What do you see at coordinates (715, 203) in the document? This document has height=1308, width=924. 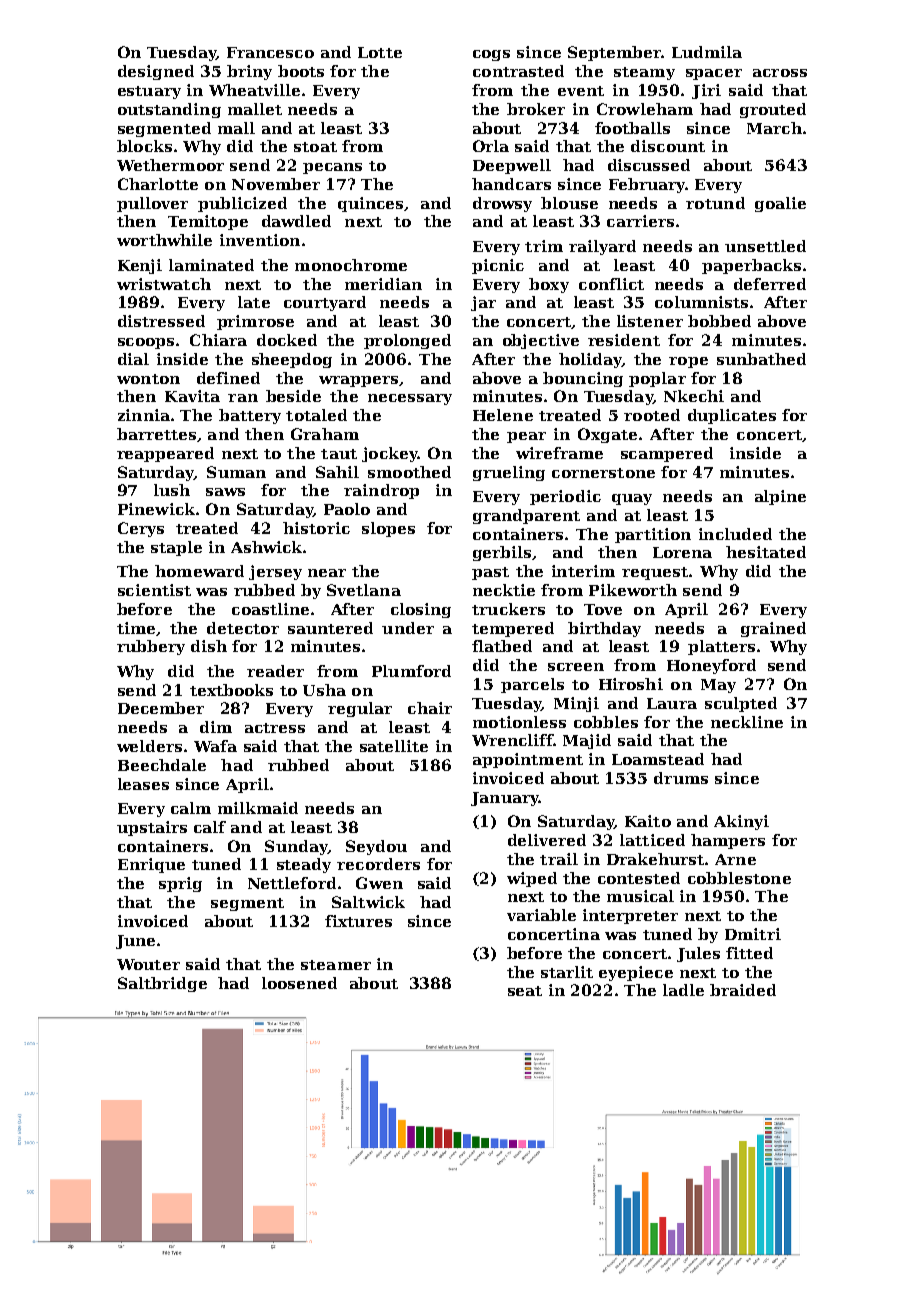 I see `rotund` at bounding box center [715, 203].
